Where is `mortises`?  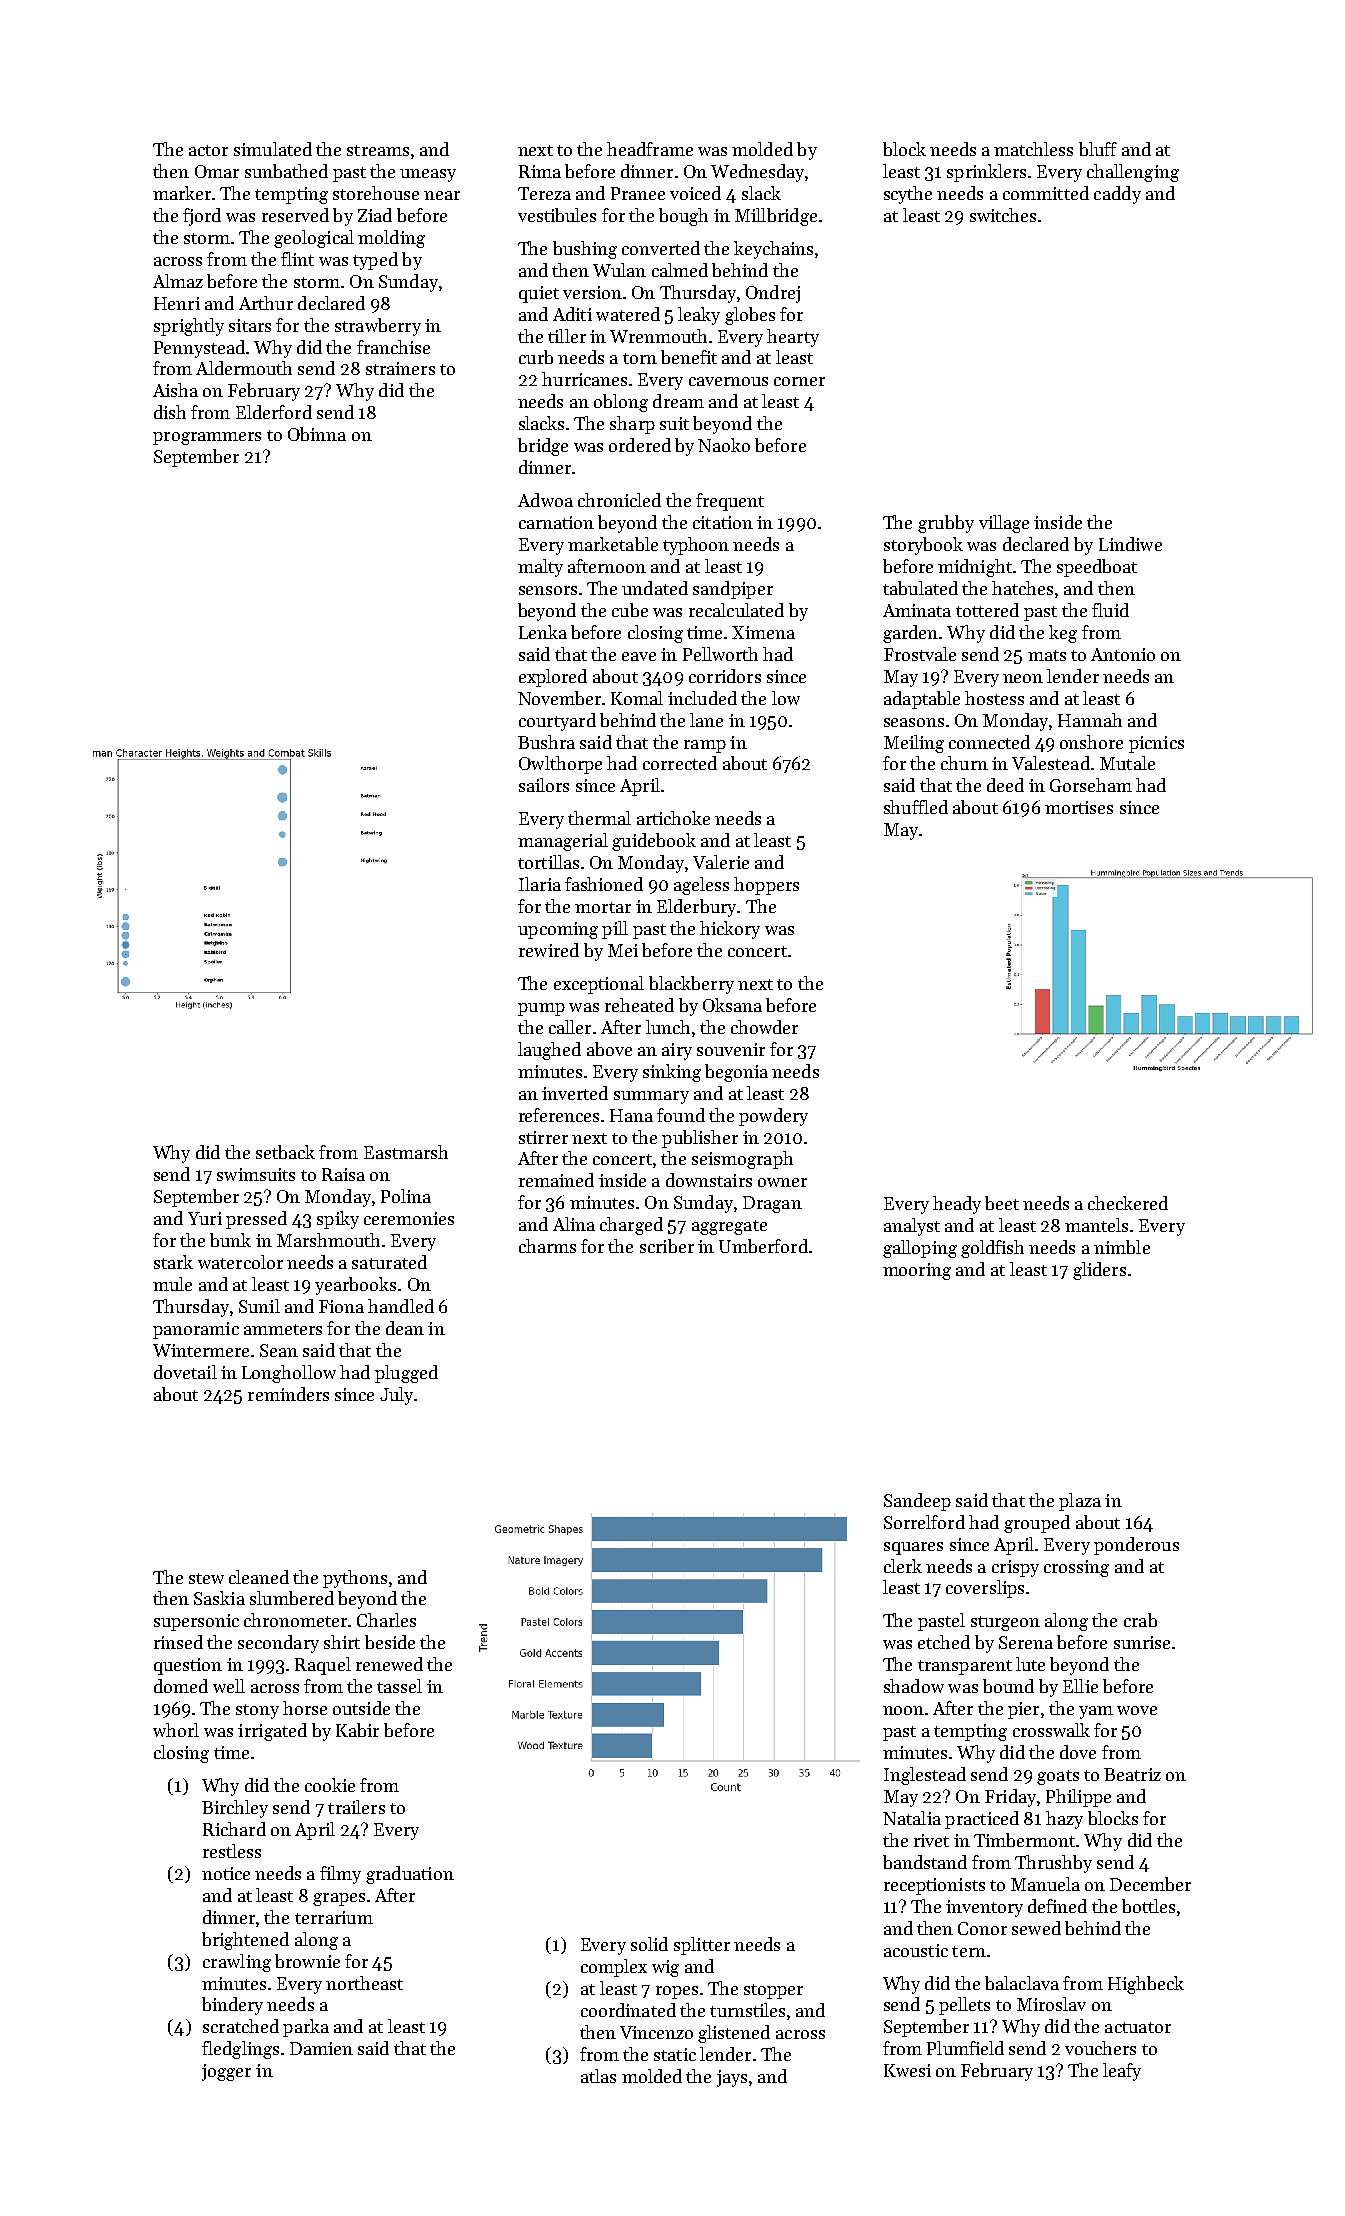
mortises is located at coordinates (1079, 807).
